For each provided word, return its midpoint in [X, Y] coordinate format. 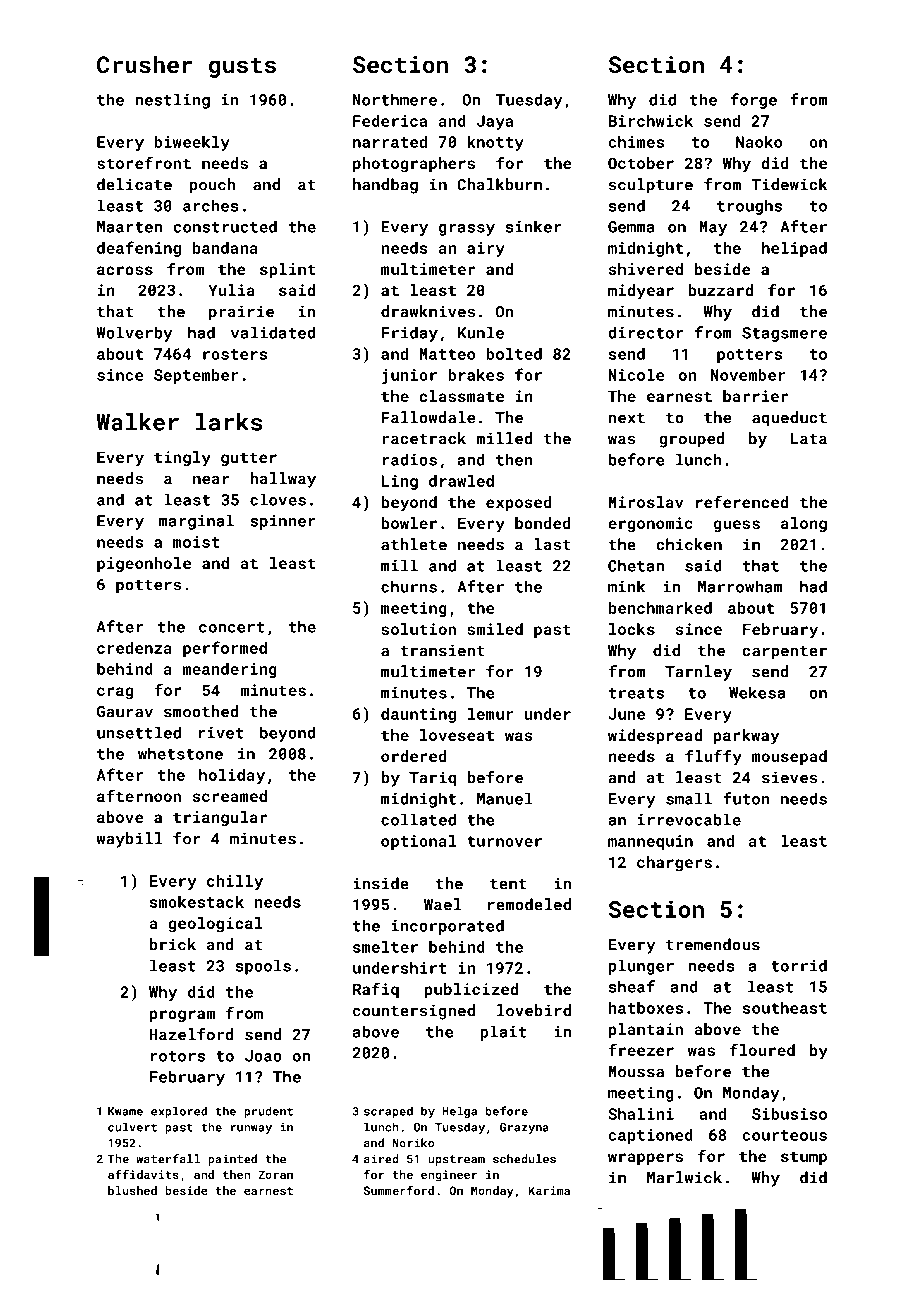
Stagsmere [784, 334]
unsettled [139, 732]
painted [232, 1160]
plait [503, 1033]
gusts [242, 67]
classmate [461, 396]
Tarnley [698, 673]
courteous [784, 1135]
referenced [742, 501]
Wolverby [134, 334]
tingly [182, 459]
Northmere [395, 99]
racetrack [424, 438]
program [182, 1016]
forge [754, 101]
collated [418, 819]
